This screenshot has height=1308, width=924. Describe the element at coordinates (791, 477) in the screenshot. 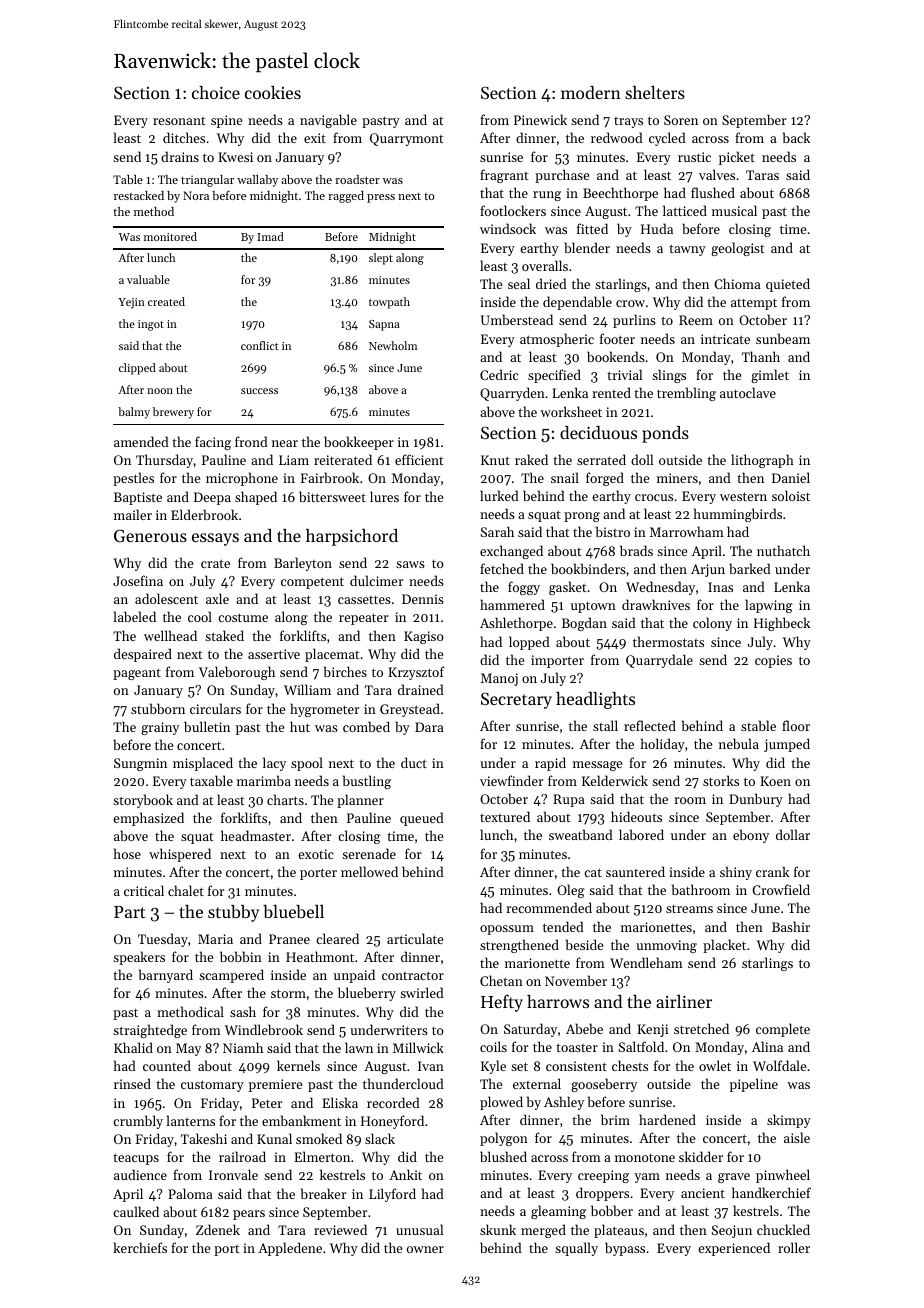

I see `Daniel` at that location.
